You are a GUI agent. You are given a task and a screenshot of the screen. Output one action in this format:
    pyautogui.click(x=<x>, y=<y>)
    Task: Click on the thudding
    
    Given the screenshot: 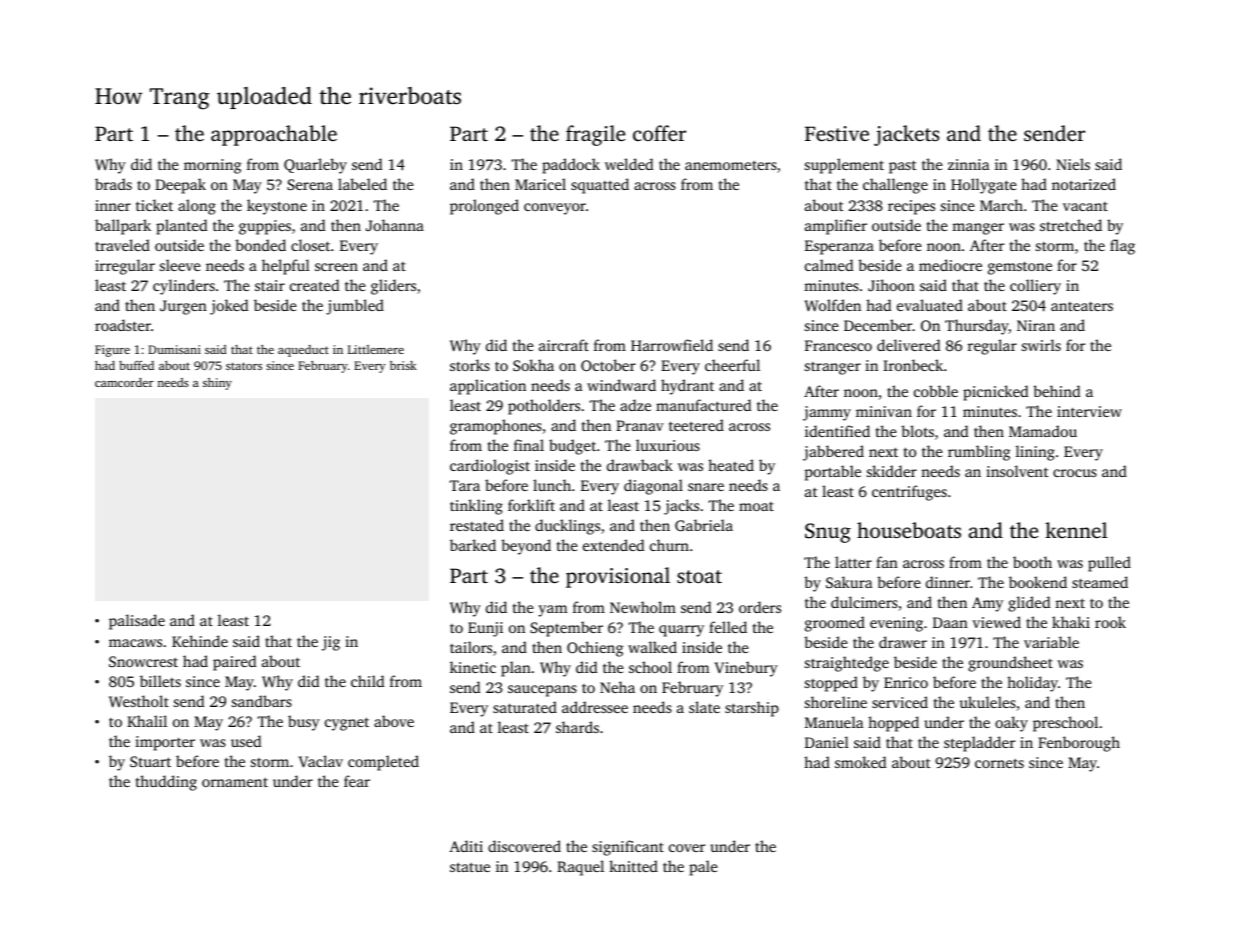 What is the action you would take?
    pyautogui.click(x=166, y=783)
